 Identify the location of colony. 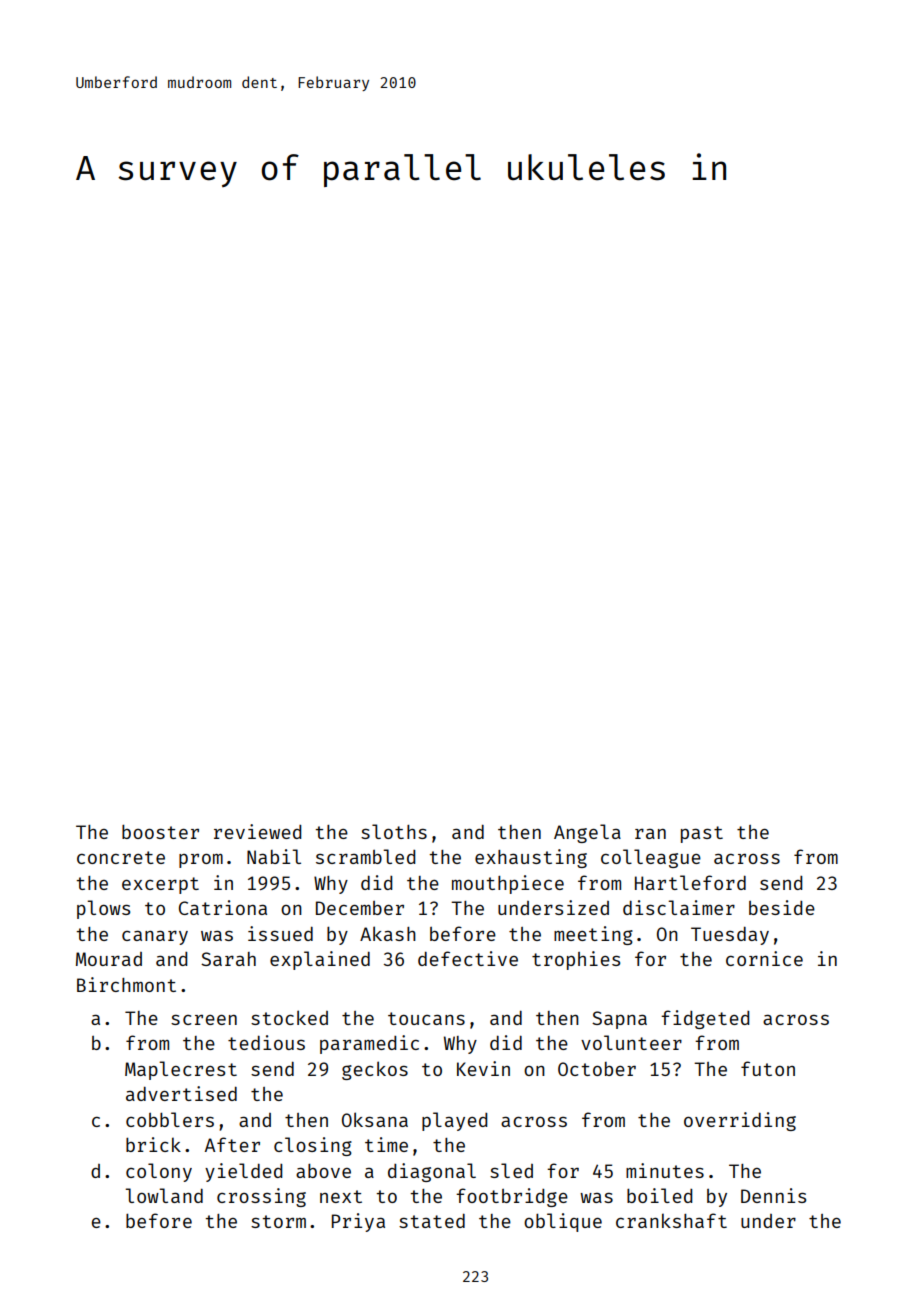
(159, 1172).
